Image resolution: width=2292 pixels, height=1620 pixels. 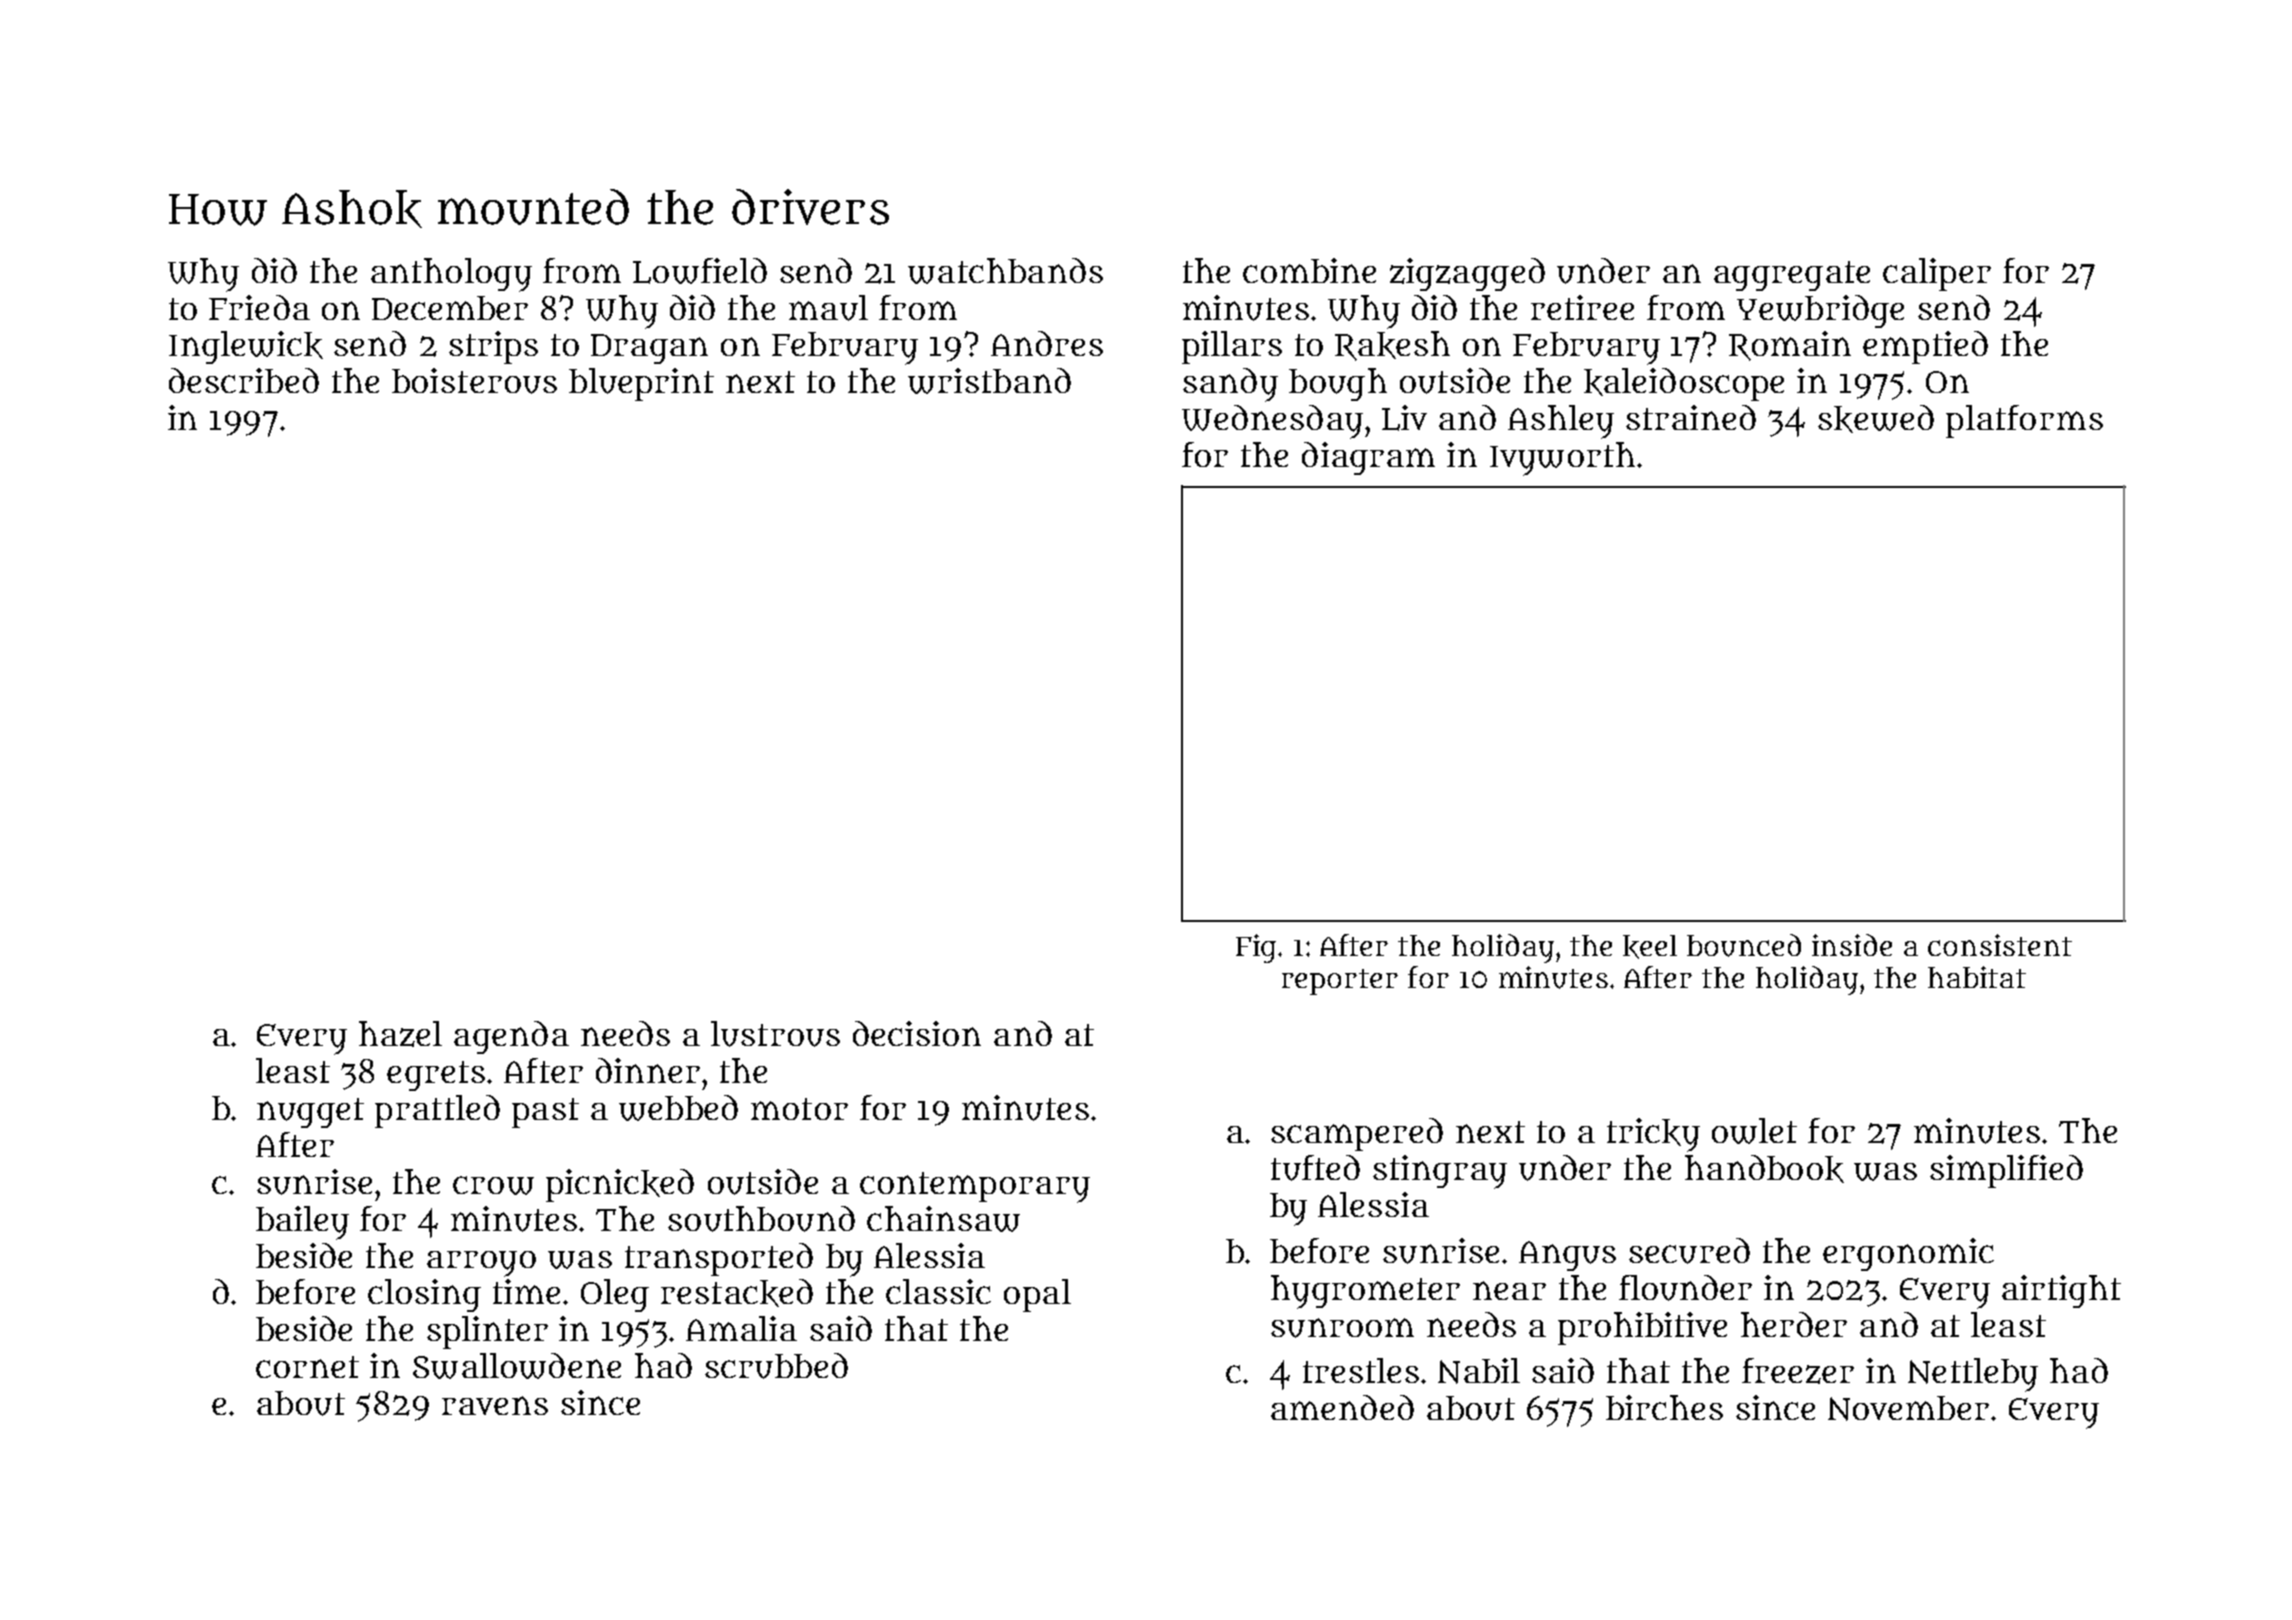 I want to click on hazel, so click(x=400, y=1034).
